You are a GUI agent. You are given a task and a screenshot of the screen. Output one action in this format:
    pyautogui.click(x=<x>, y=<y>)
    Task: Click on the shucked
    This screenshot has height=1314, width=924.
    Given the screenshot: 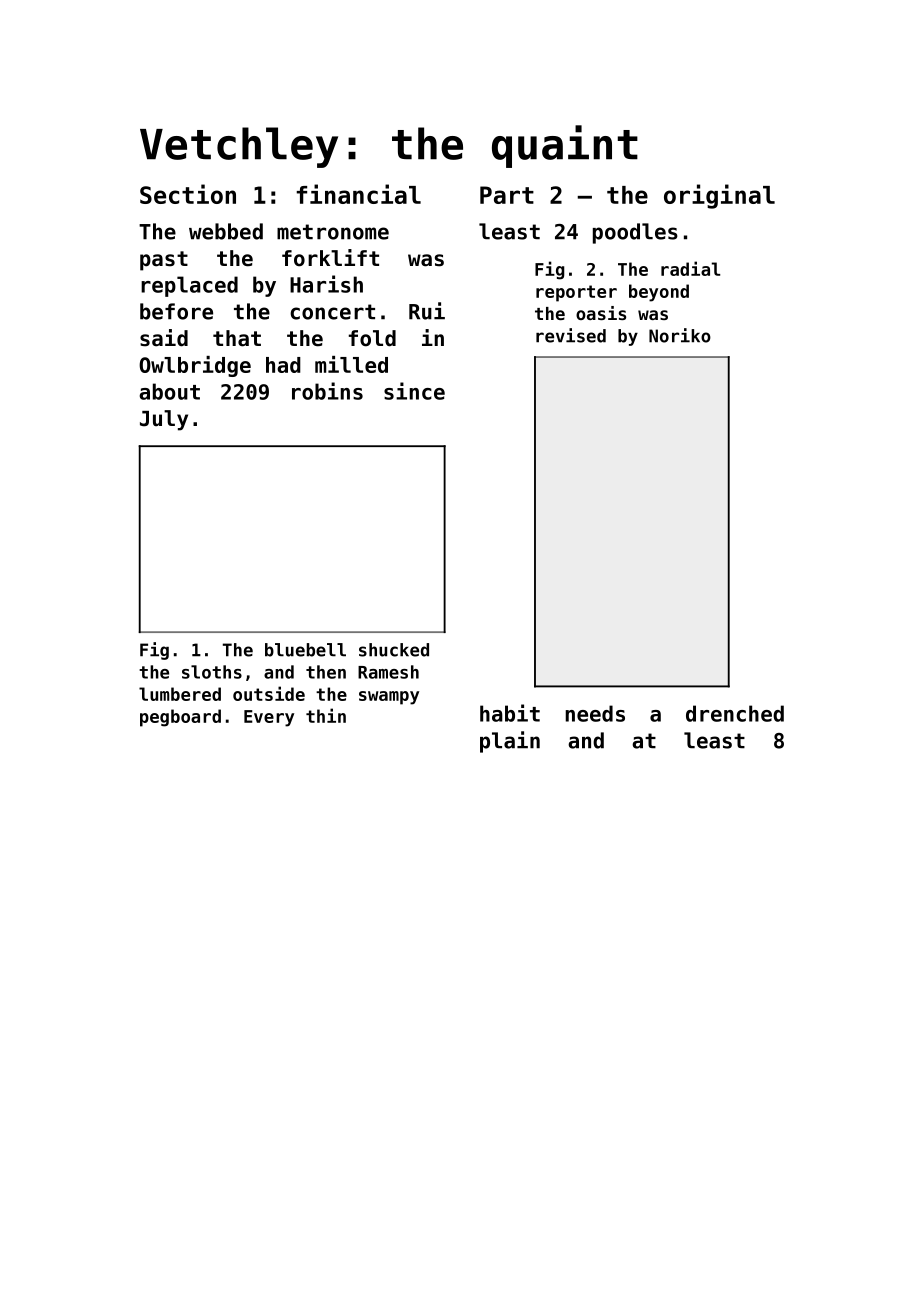 What is the action you would take?
    pyautogui.click(x=394, y=650)
